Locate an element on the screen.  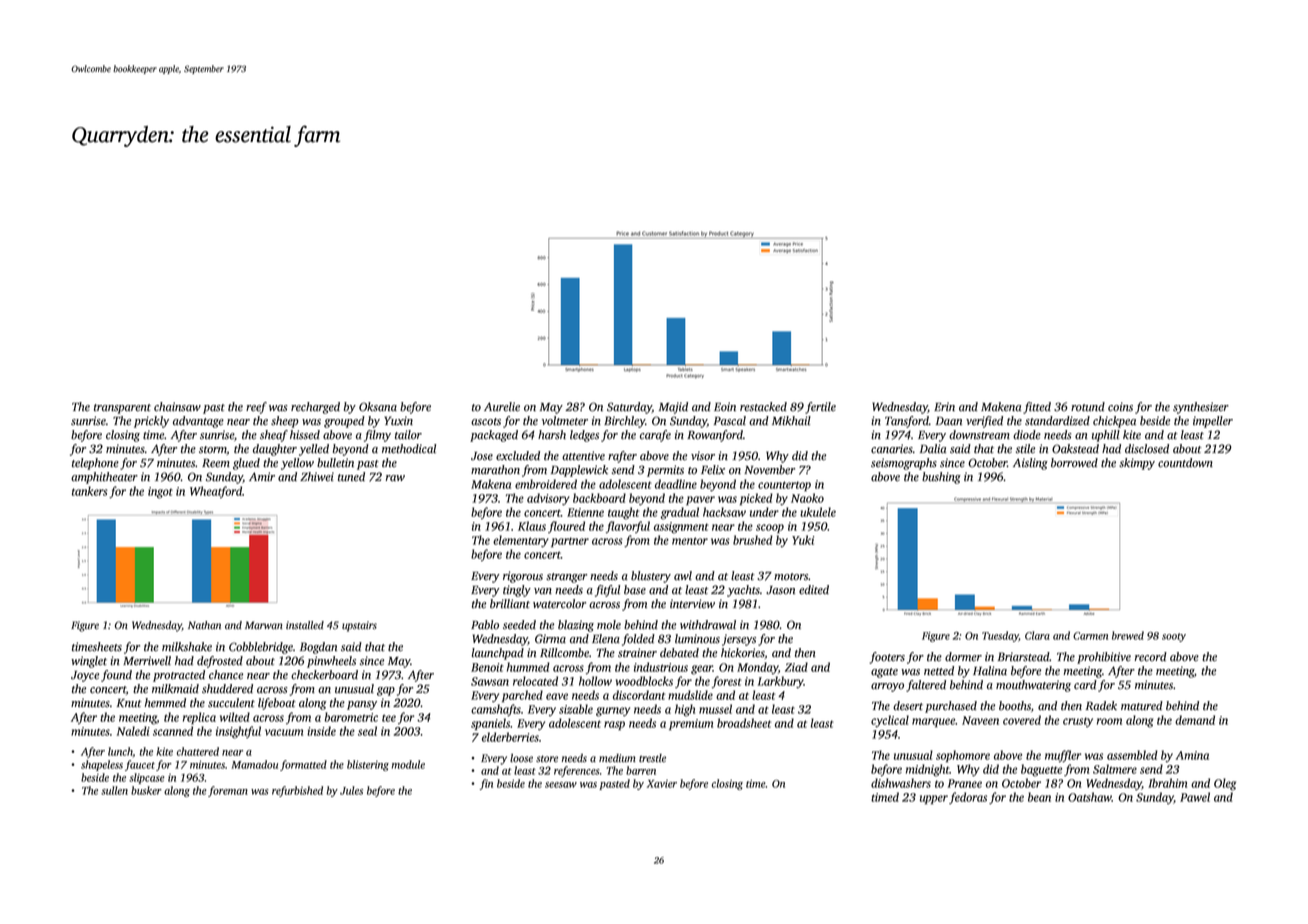
synthesizer is located at coordinates (1201, 408).
